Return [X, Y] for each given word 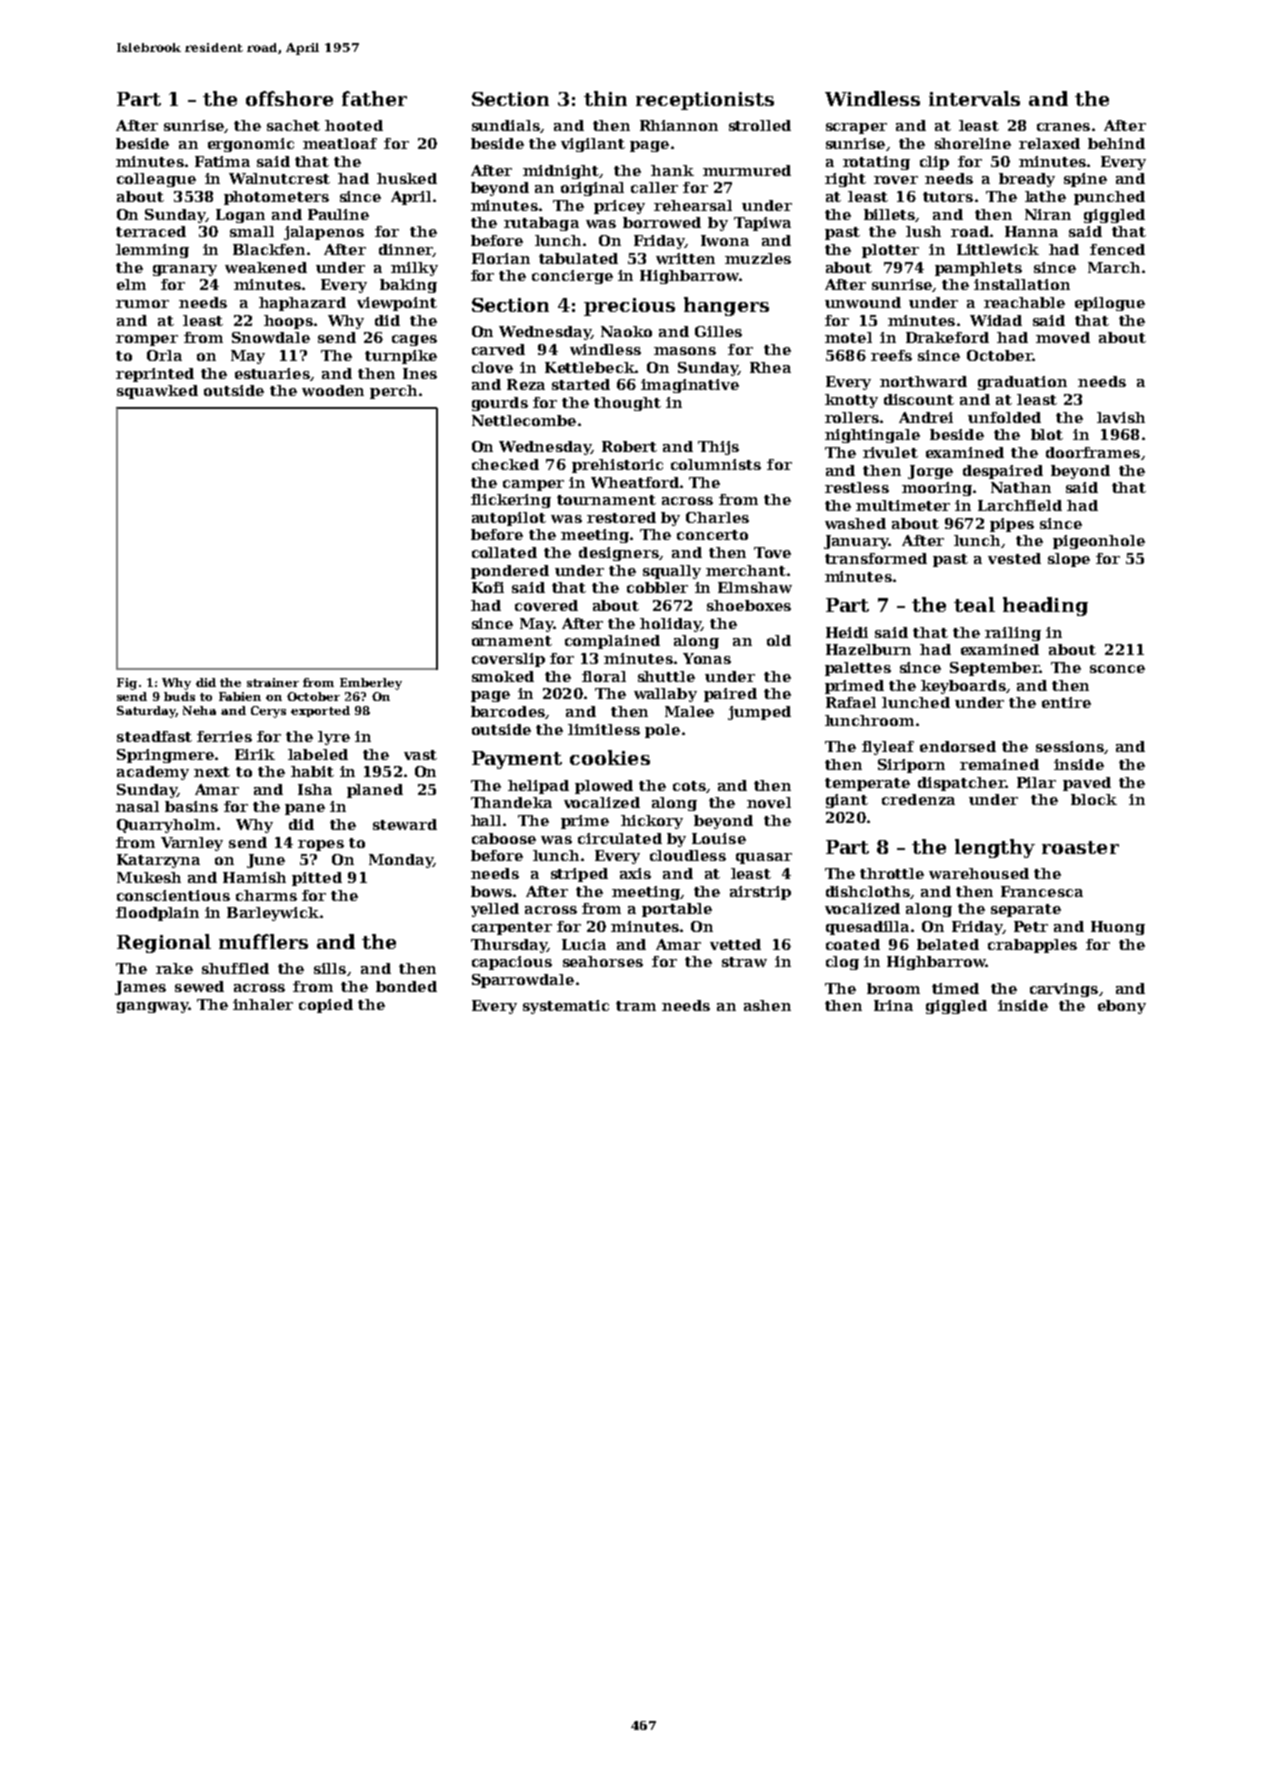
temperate [867, 784]
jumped [759, 713]
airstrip [760, 893]
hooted [354, 125]
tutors [948, 197]
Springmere [165, 756]
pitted [317, 879]
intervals [974, 98]
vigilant [593, 145]
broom [893, 988]
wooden [333, 390]
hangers [726, 306]
